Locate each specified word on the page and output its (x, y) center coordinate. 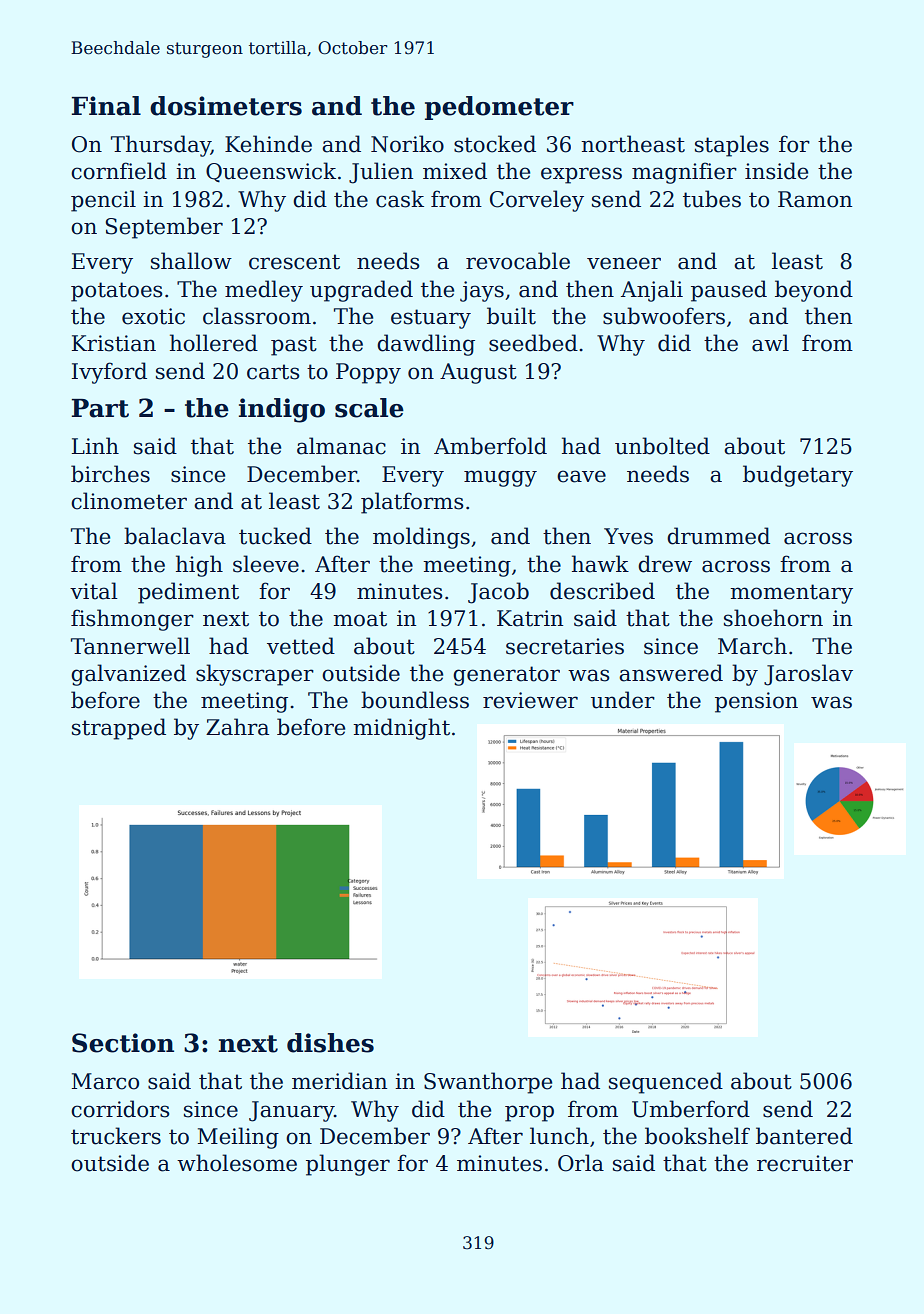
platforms (412, 503)
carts (273, 372)
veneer (624, 263)
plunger (348, 1165)
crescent (294, 262)
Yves (628, 536)
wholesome (237, 1163)
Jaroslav (808, 675)
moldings (421, 538)
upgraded (361, 291)
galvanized (128, 675)
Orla (581, 1163)
